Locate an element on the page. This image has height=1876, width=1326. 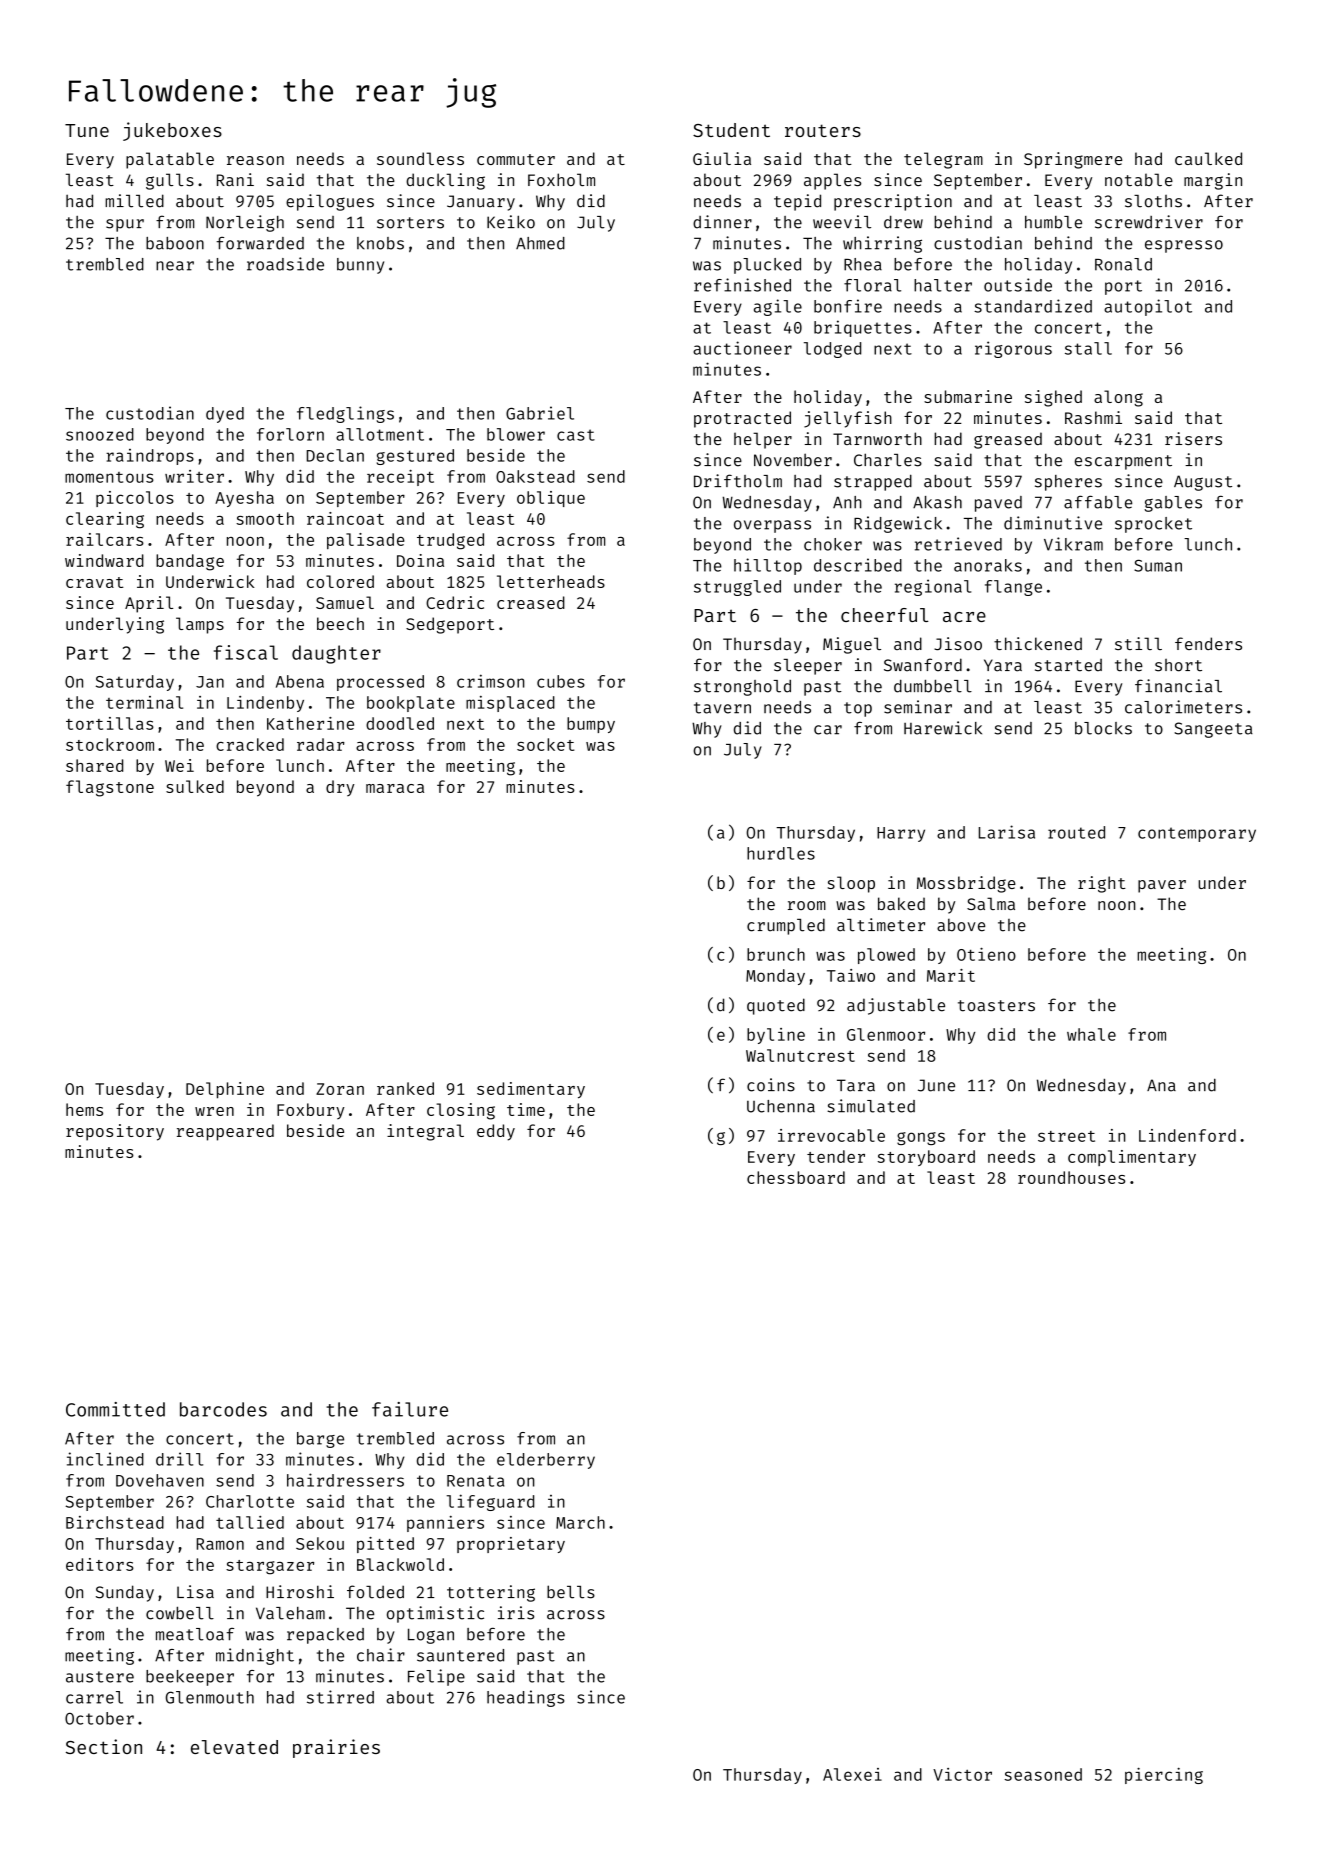
palatable is located at coordinates (170, 160).
